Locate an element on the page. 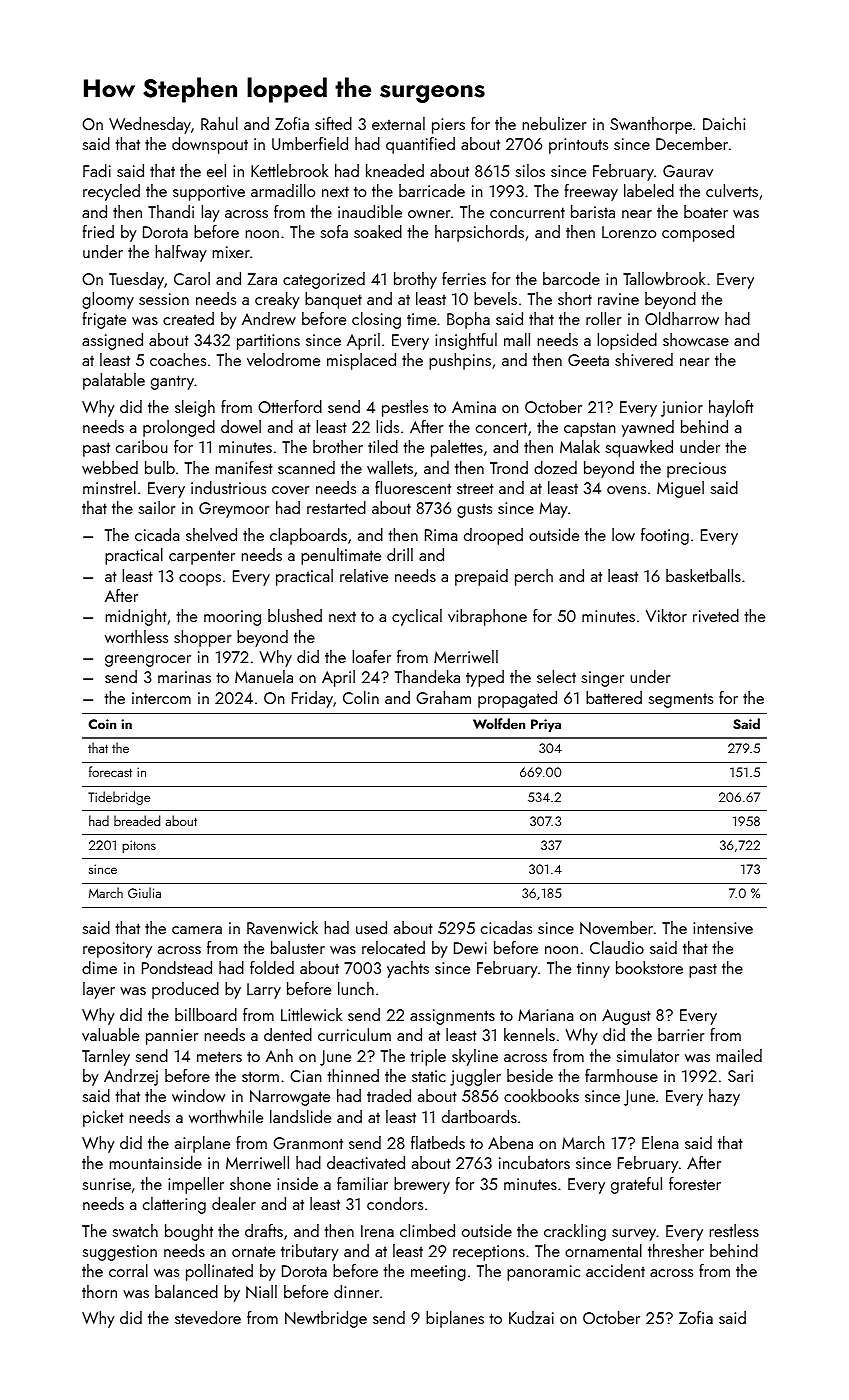 The image size is (849, 1400). flatbeds is located at coordinates (438, 1142).
